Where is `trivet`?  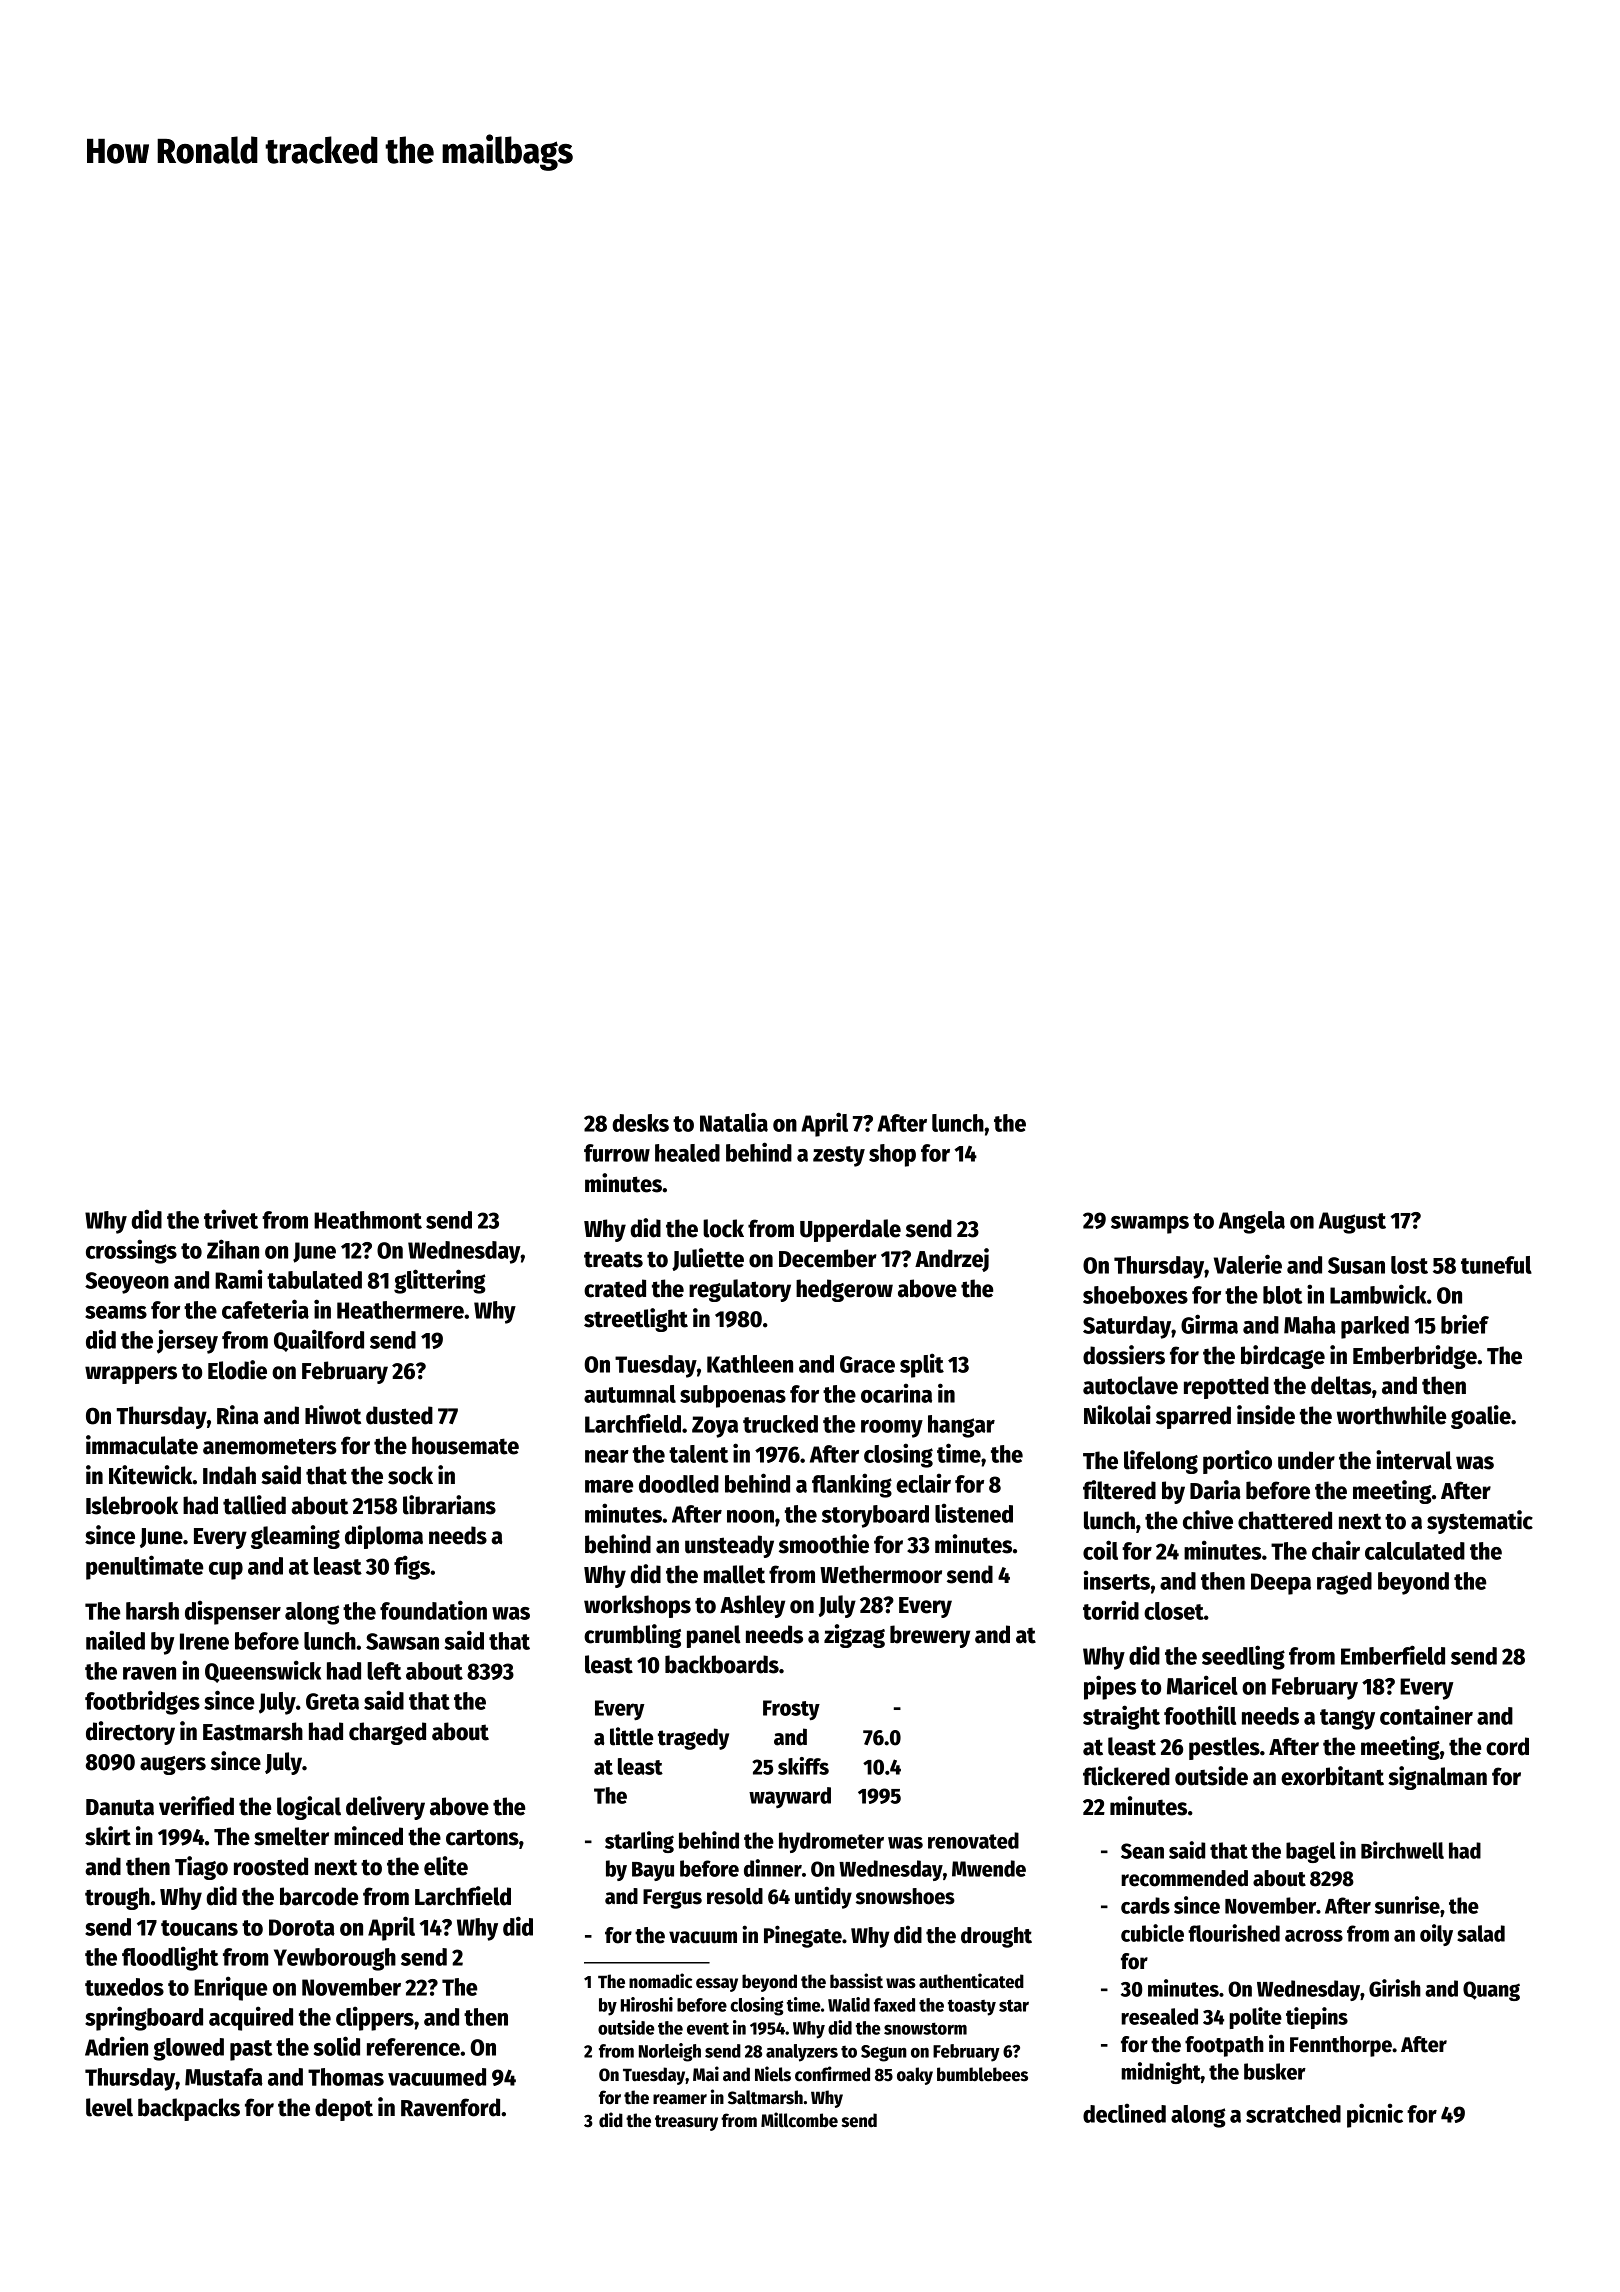
trivet is located at coordinates (231, 1219).
